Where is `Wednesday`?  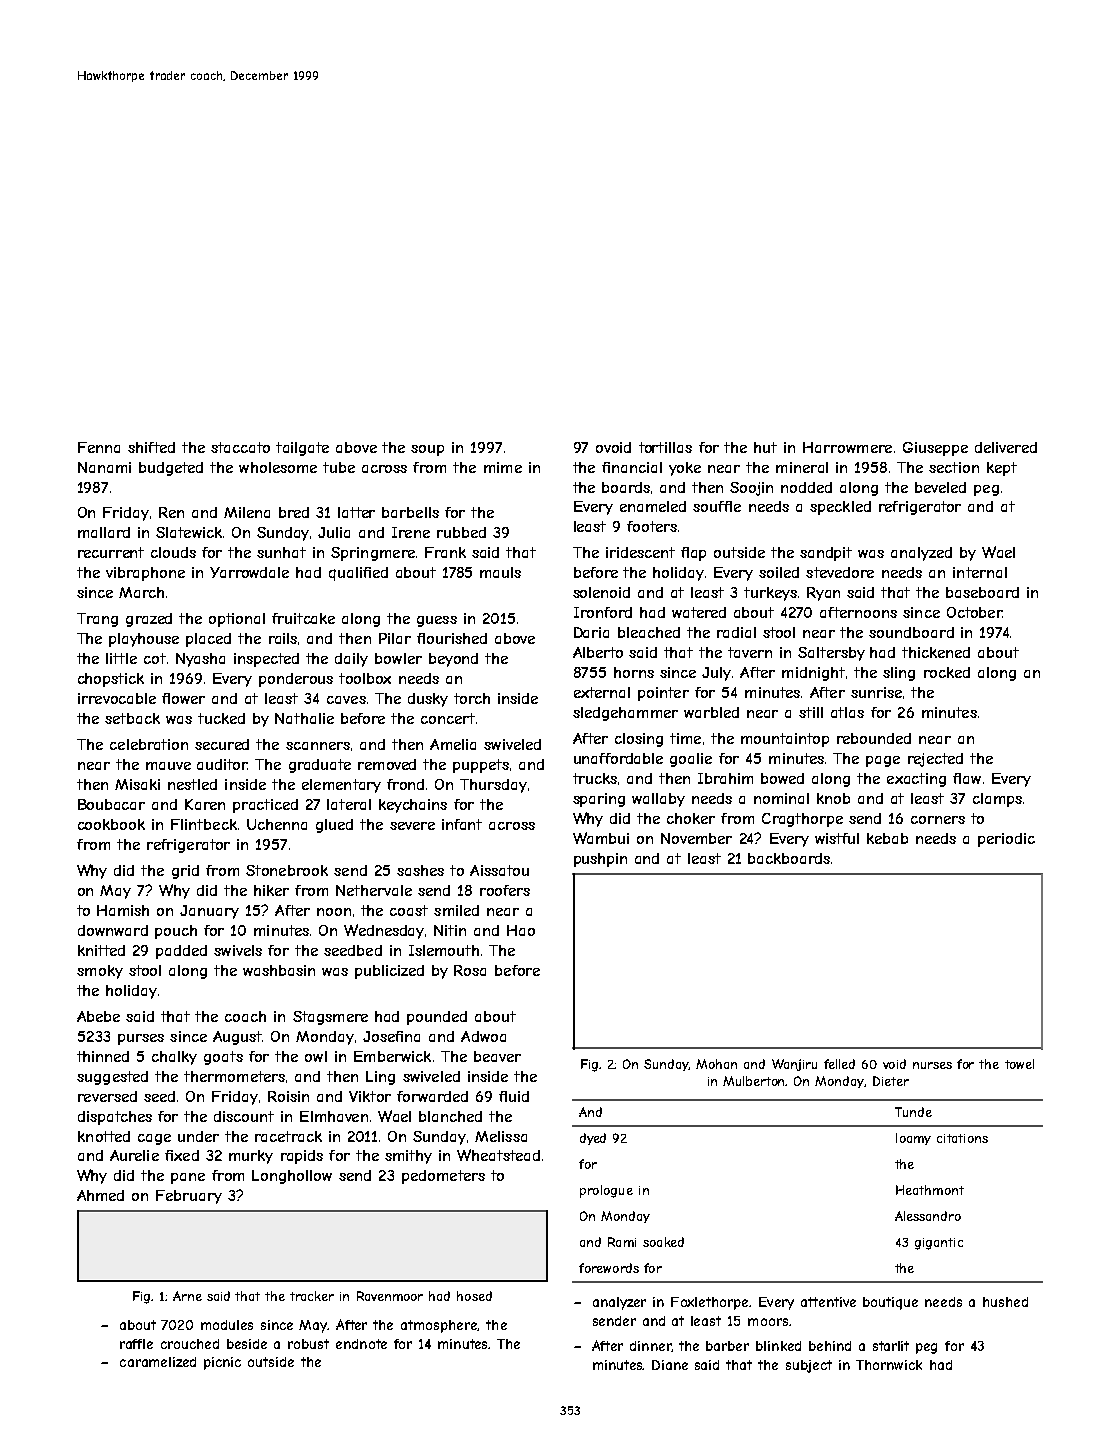
Wednesday is located at coordinates (384, 931).
